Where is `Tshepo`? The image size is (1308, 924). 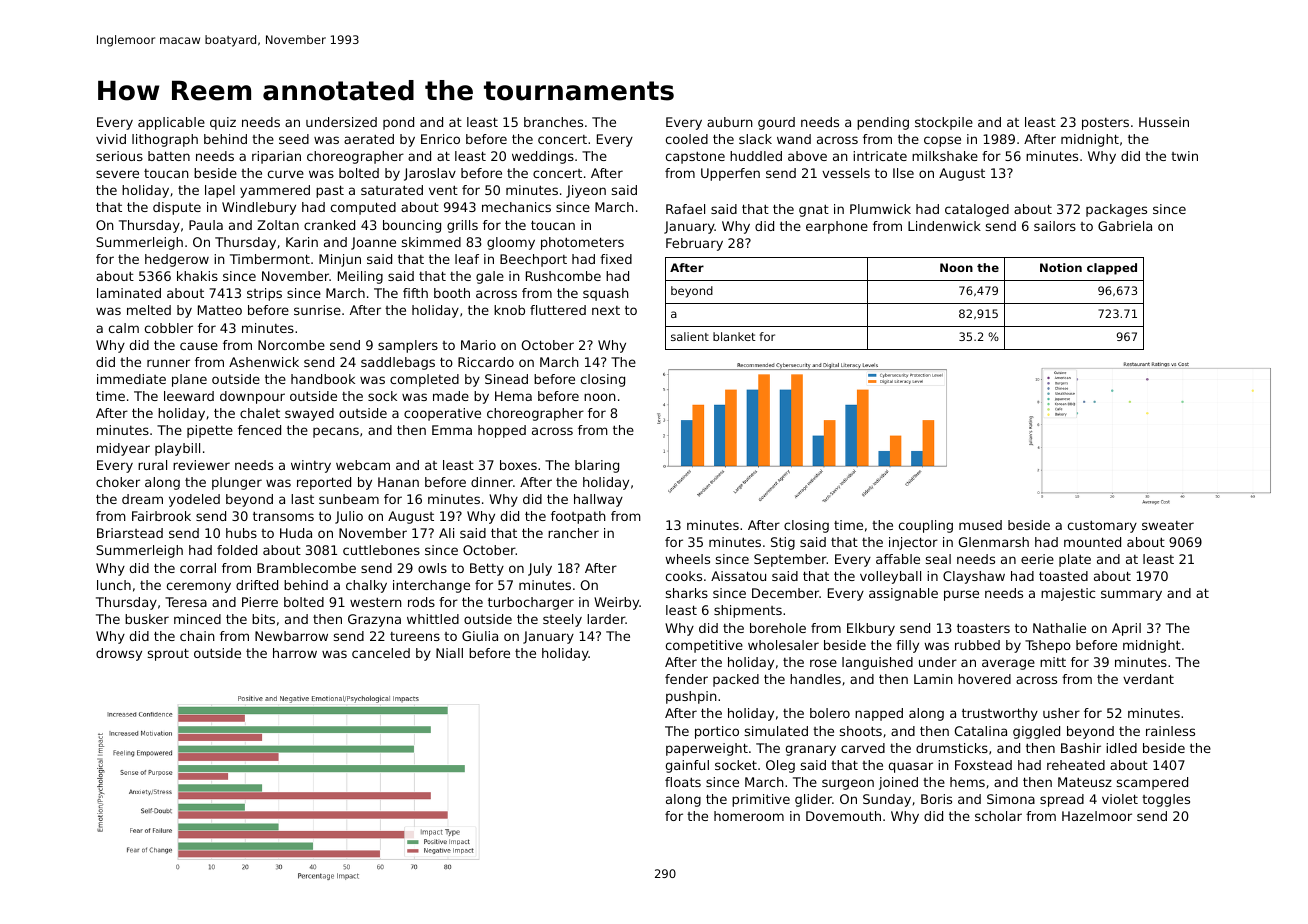
Tshepo is located at coordinates (1048, 646).
